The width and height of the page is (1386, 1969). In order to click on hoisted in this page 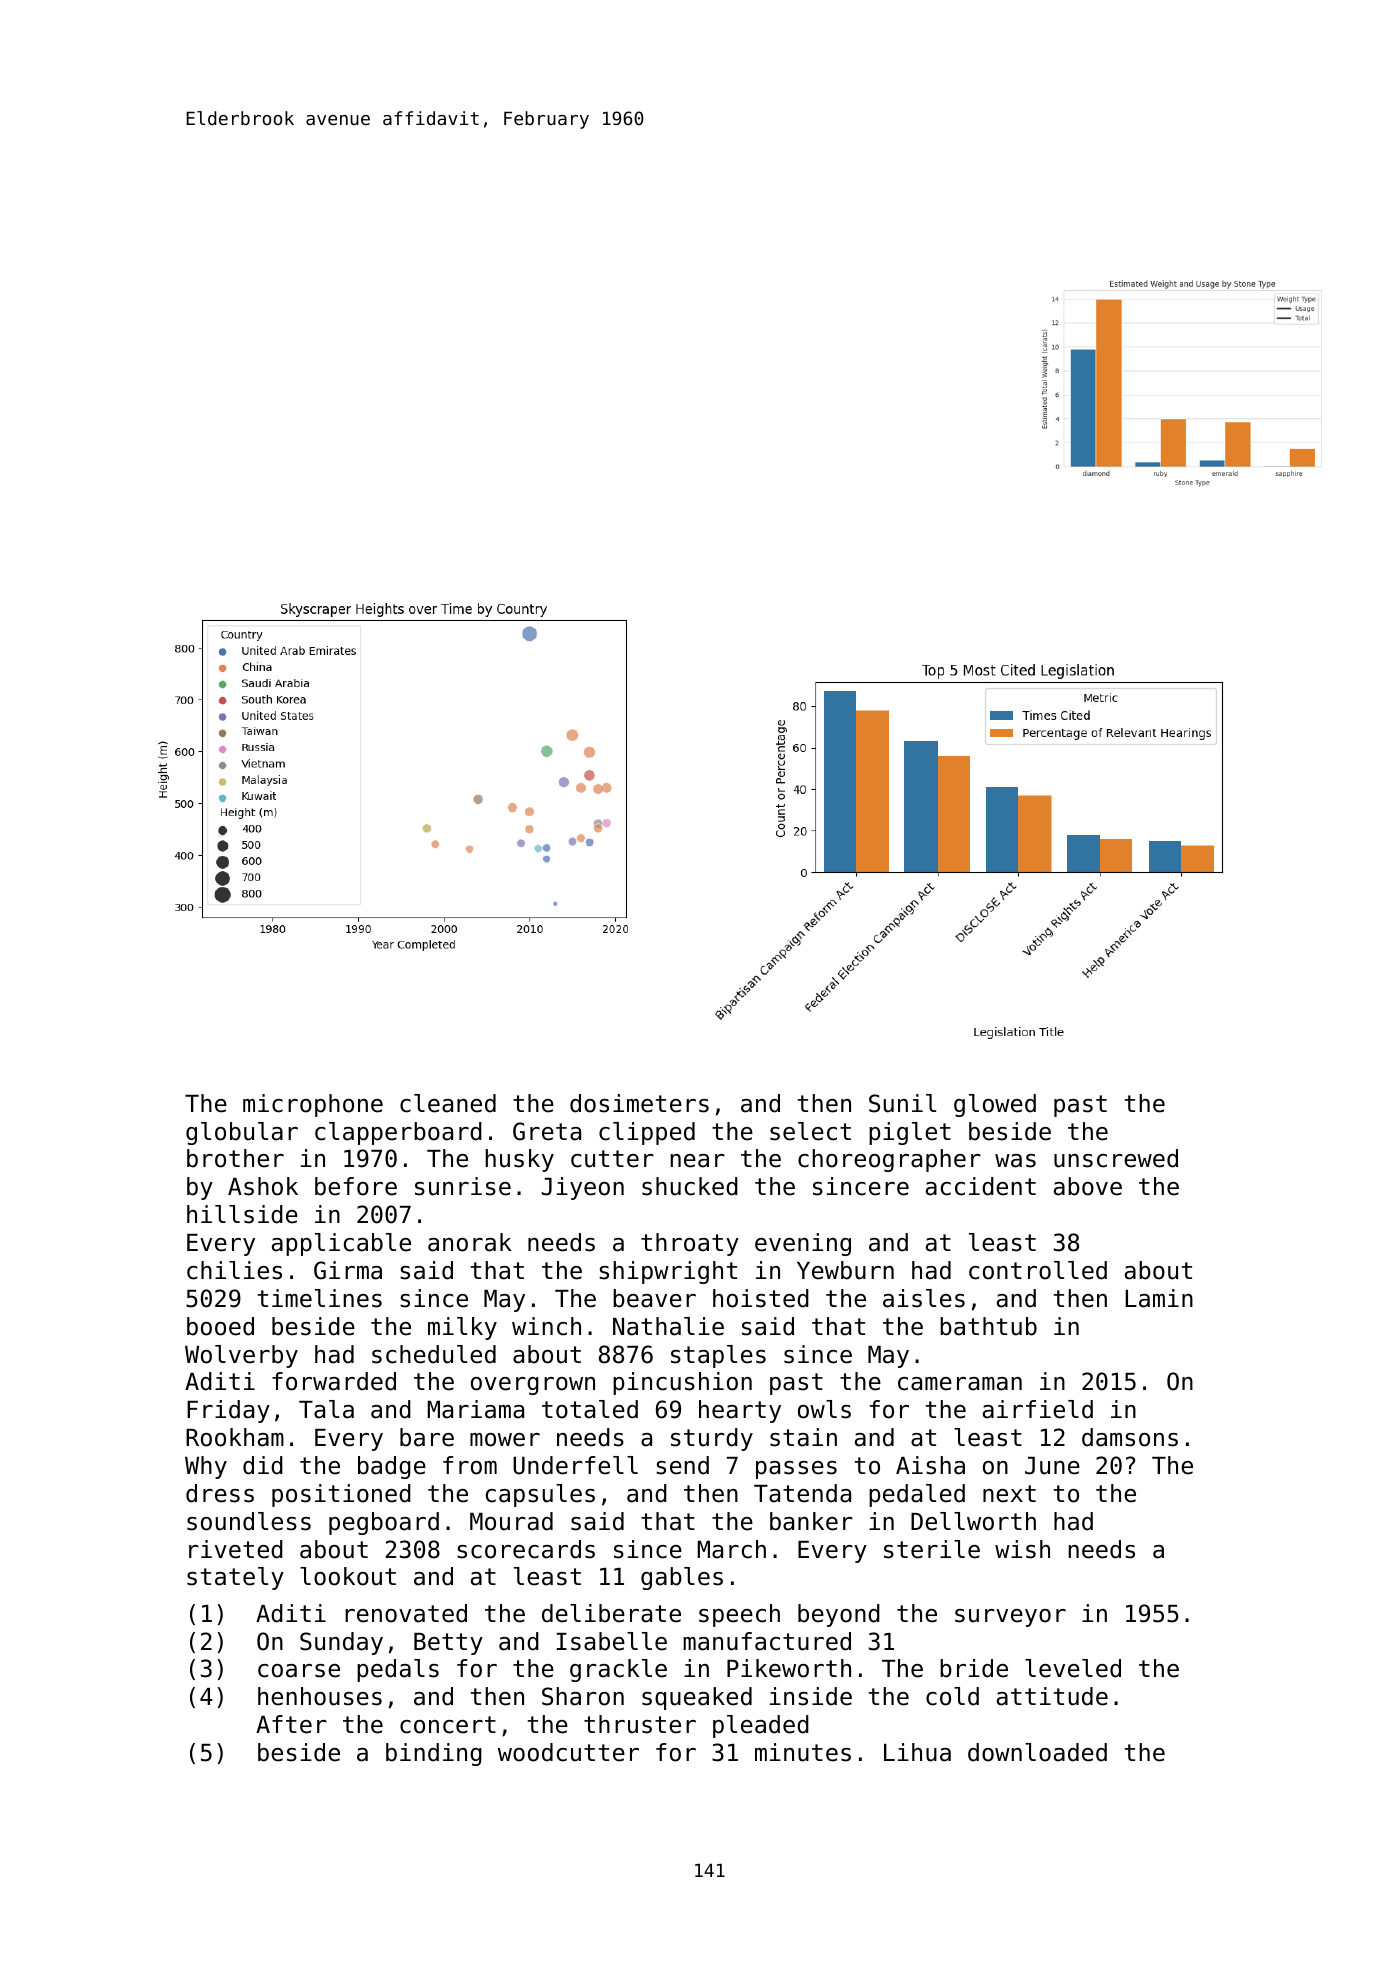, I will do `click(761, 1298)`.
